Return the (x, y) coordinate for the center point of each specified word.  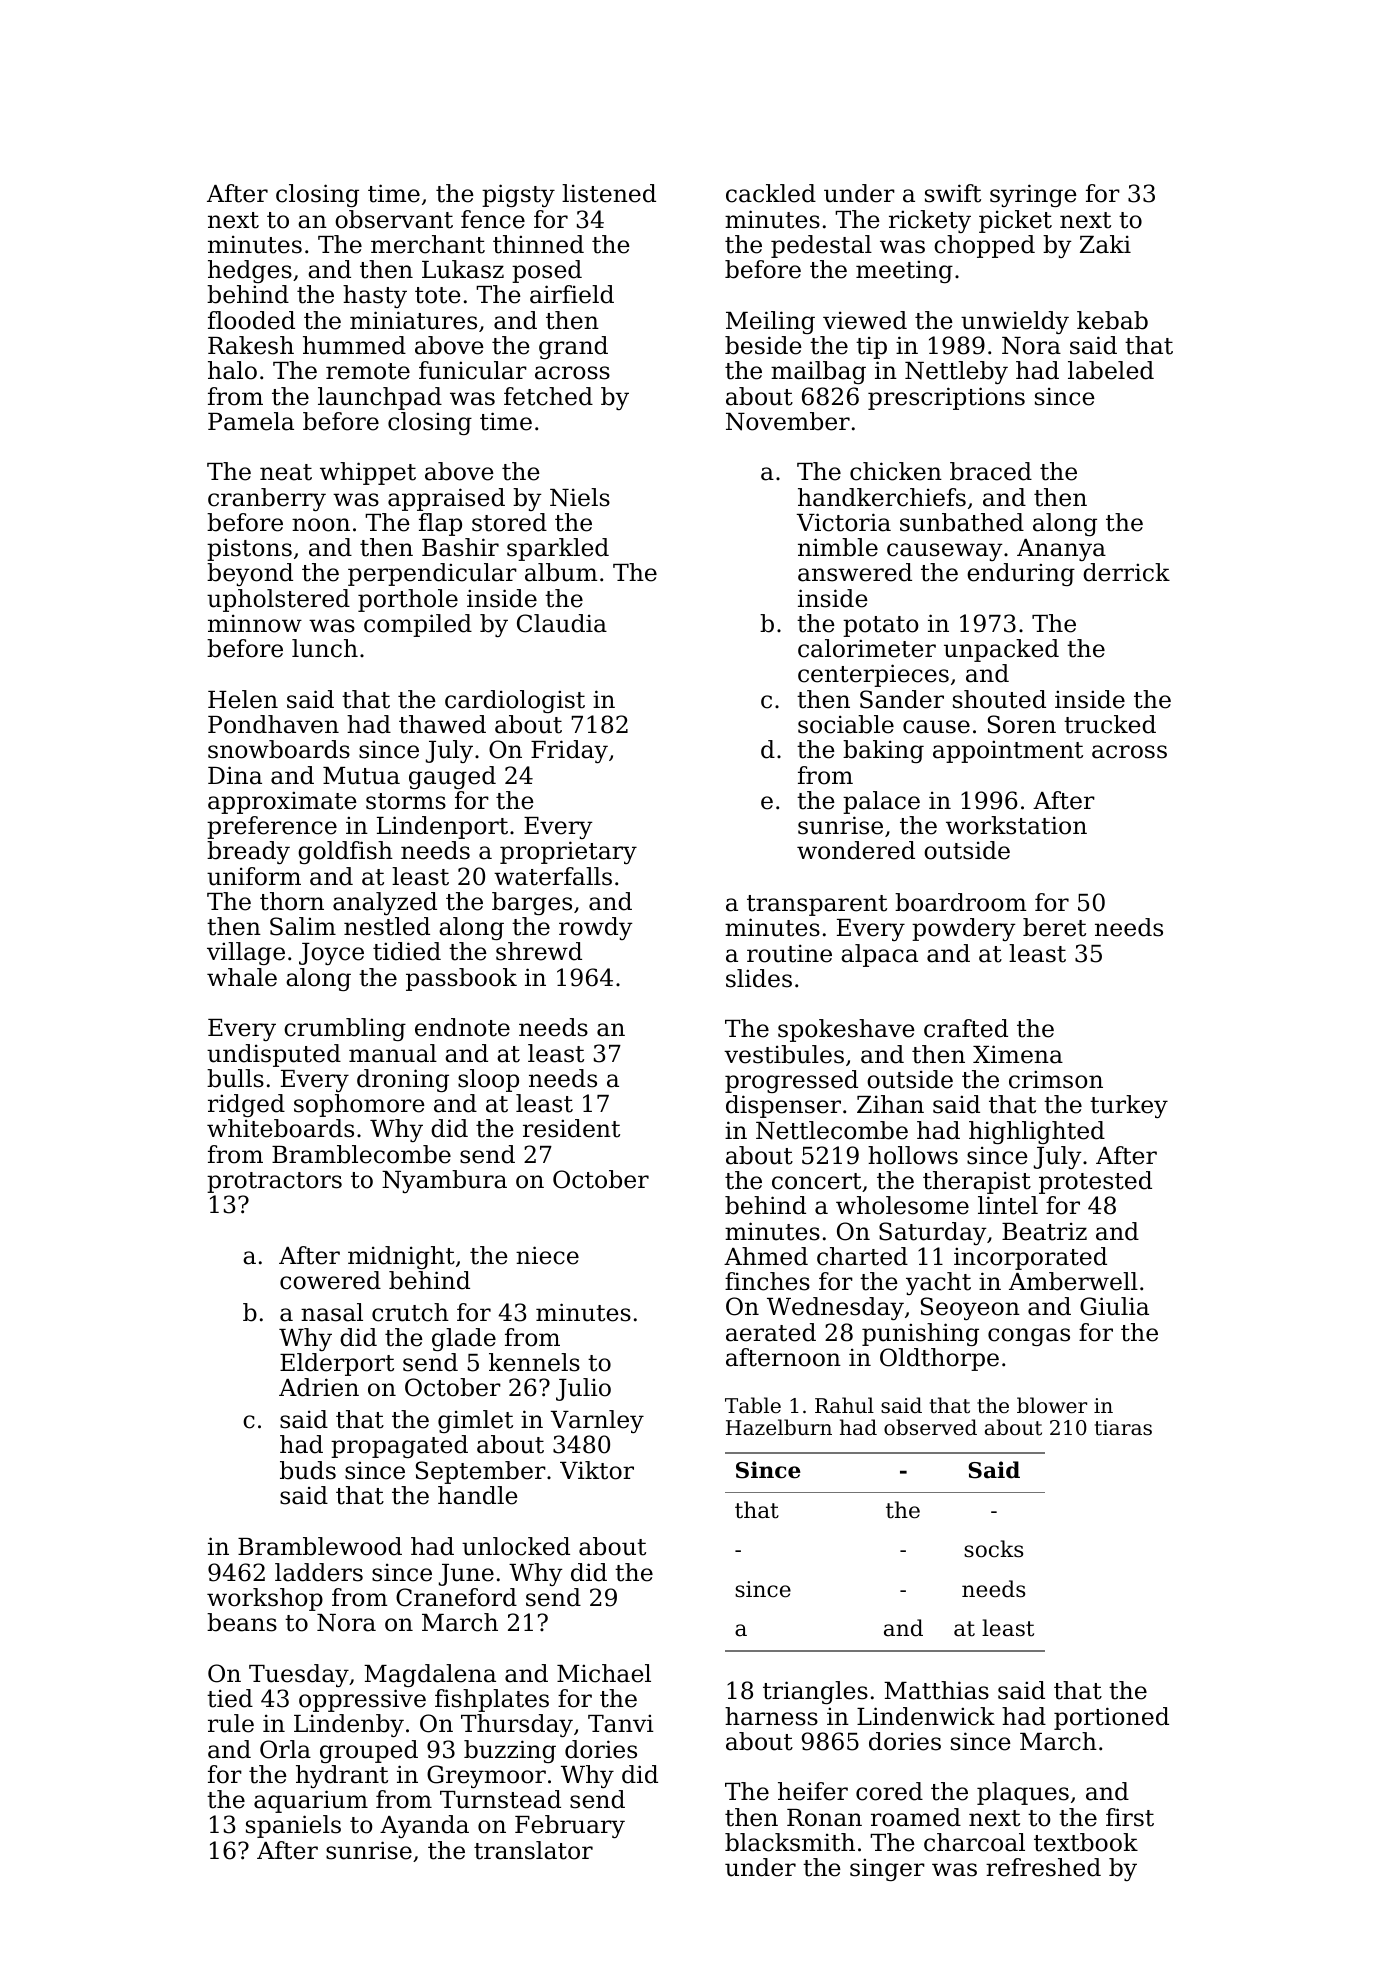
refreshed (1043, 1867)
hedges (250, 271)
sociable (846, 724)
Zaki (1105, 244)
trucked (1110, 724)
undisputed (274, 1055)
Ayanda (424, 1826)
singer (887, 1869)
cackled (771, 193)
